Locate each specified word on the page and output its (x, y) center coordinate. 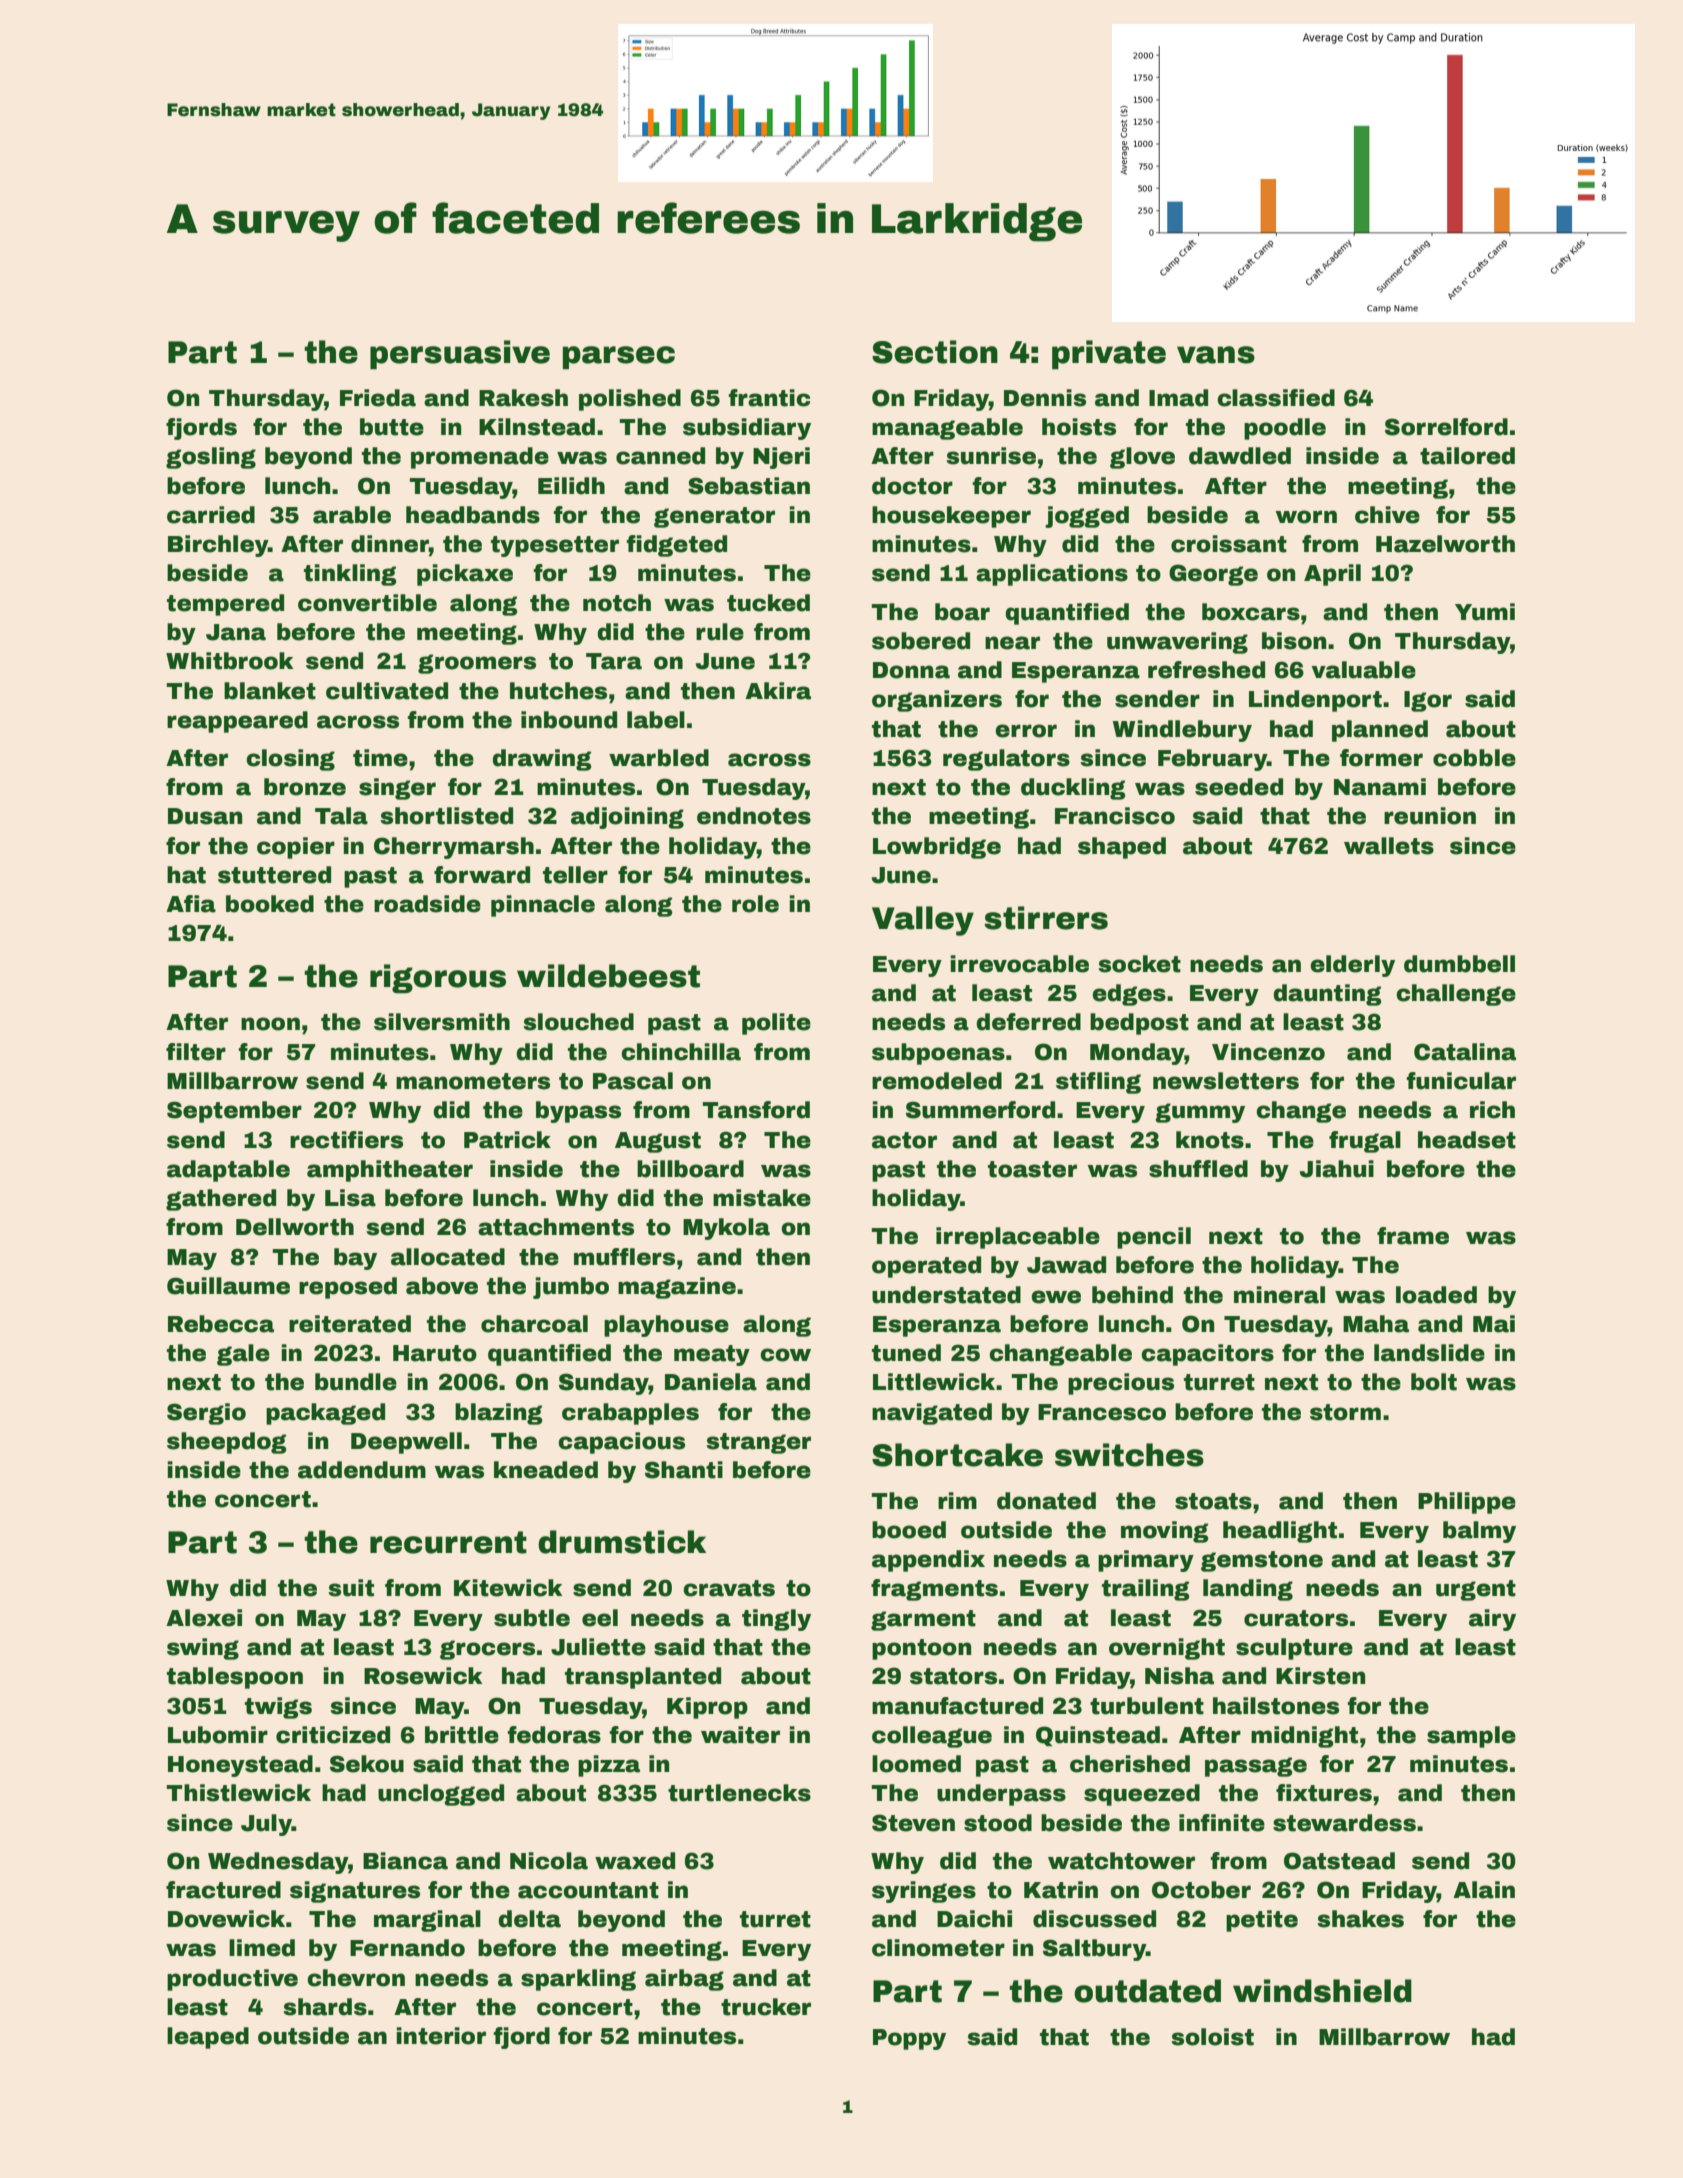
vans (1216, 355)
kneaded (546, 1470)
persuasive (460, 355)
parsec (619, 358)
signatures (355, 1892)
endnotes (754, 816)
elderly (1352, 966)
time (380, 758)
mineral (1279, 1295)
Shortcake (957, 1455)
